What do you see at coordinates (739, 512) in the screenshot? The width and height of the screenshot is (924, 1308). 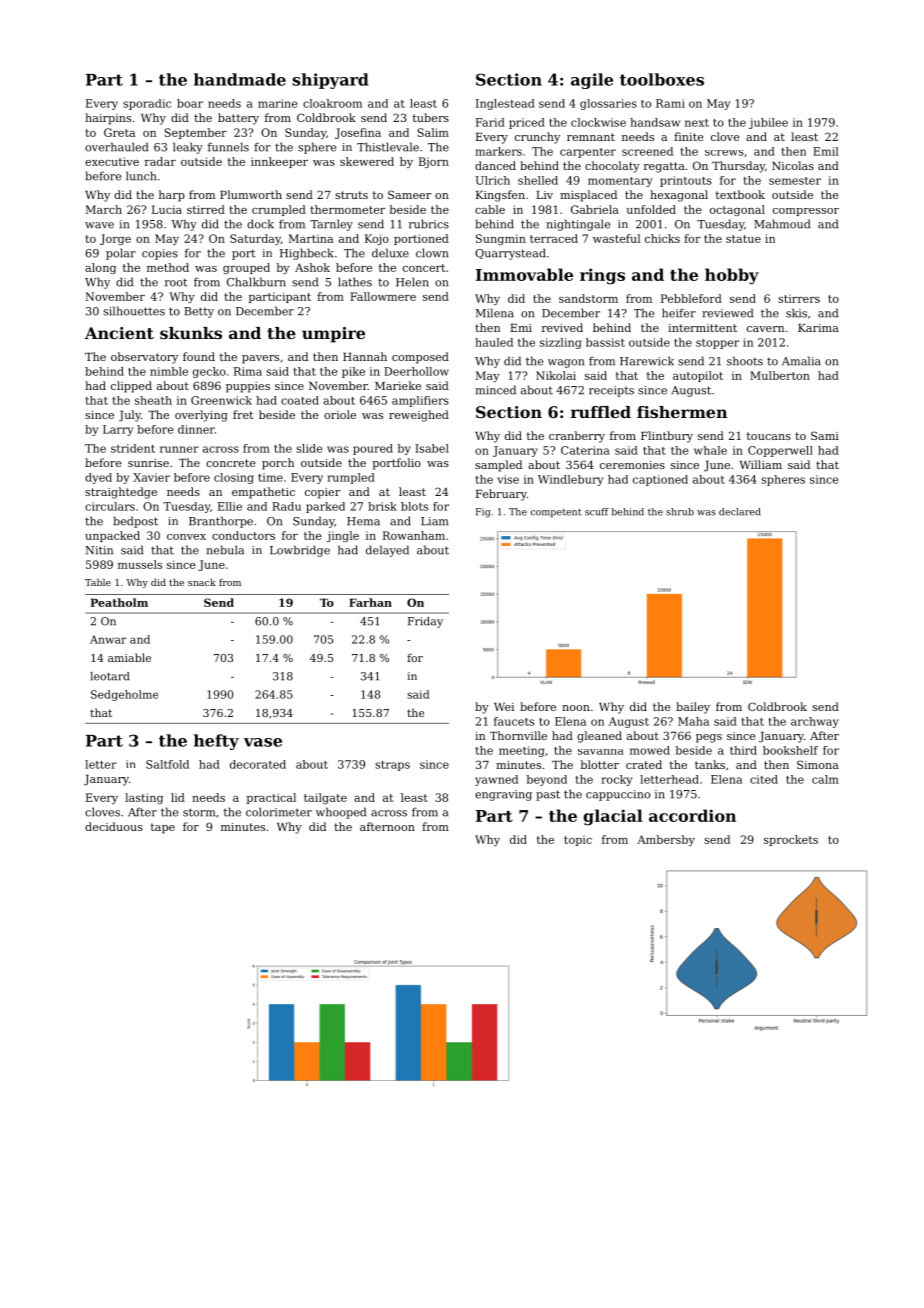 I see `declared` at bounding box center [739, 512].
